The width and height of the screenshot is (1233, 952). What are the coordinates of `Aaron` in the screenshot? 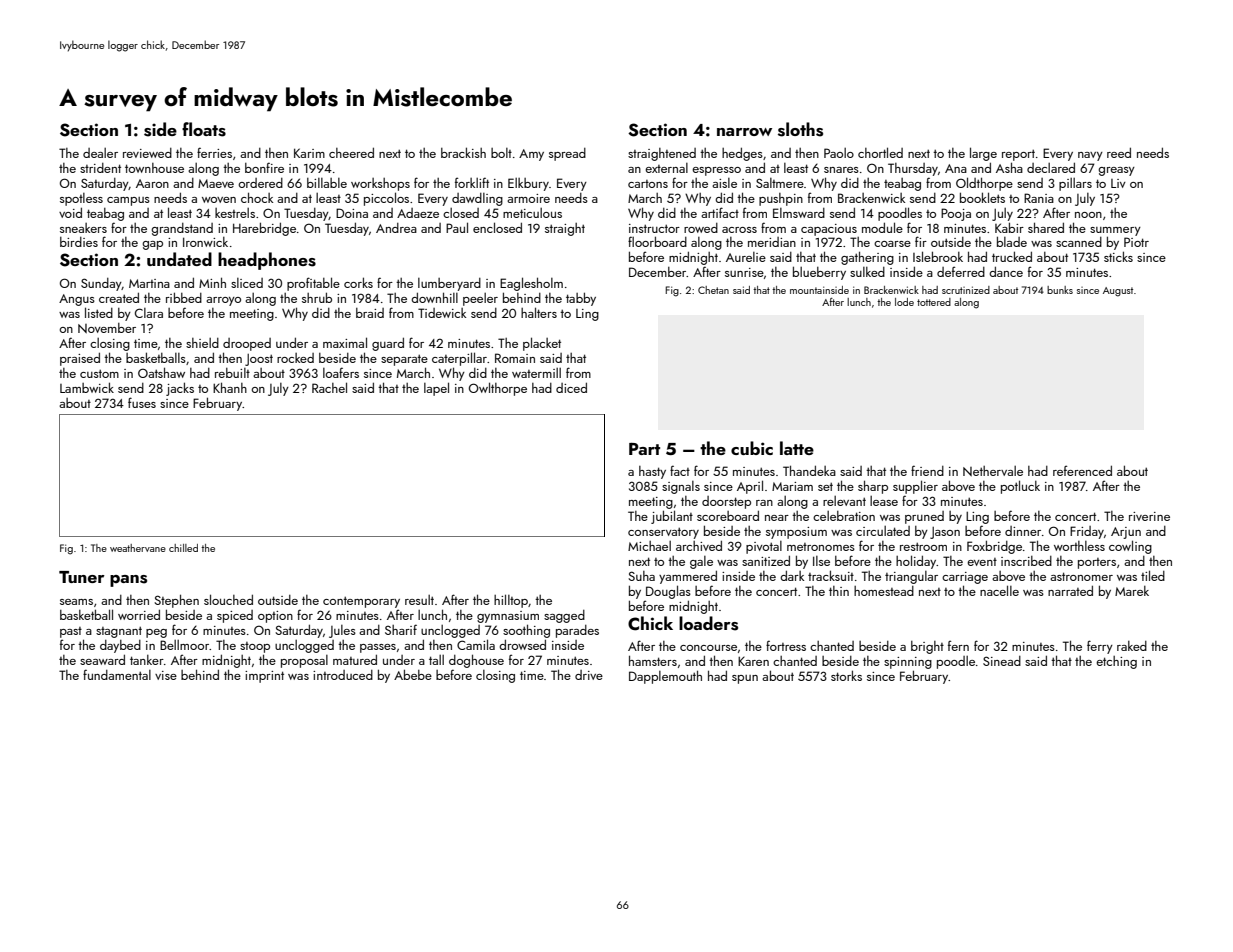 It's located at (152, 183).
